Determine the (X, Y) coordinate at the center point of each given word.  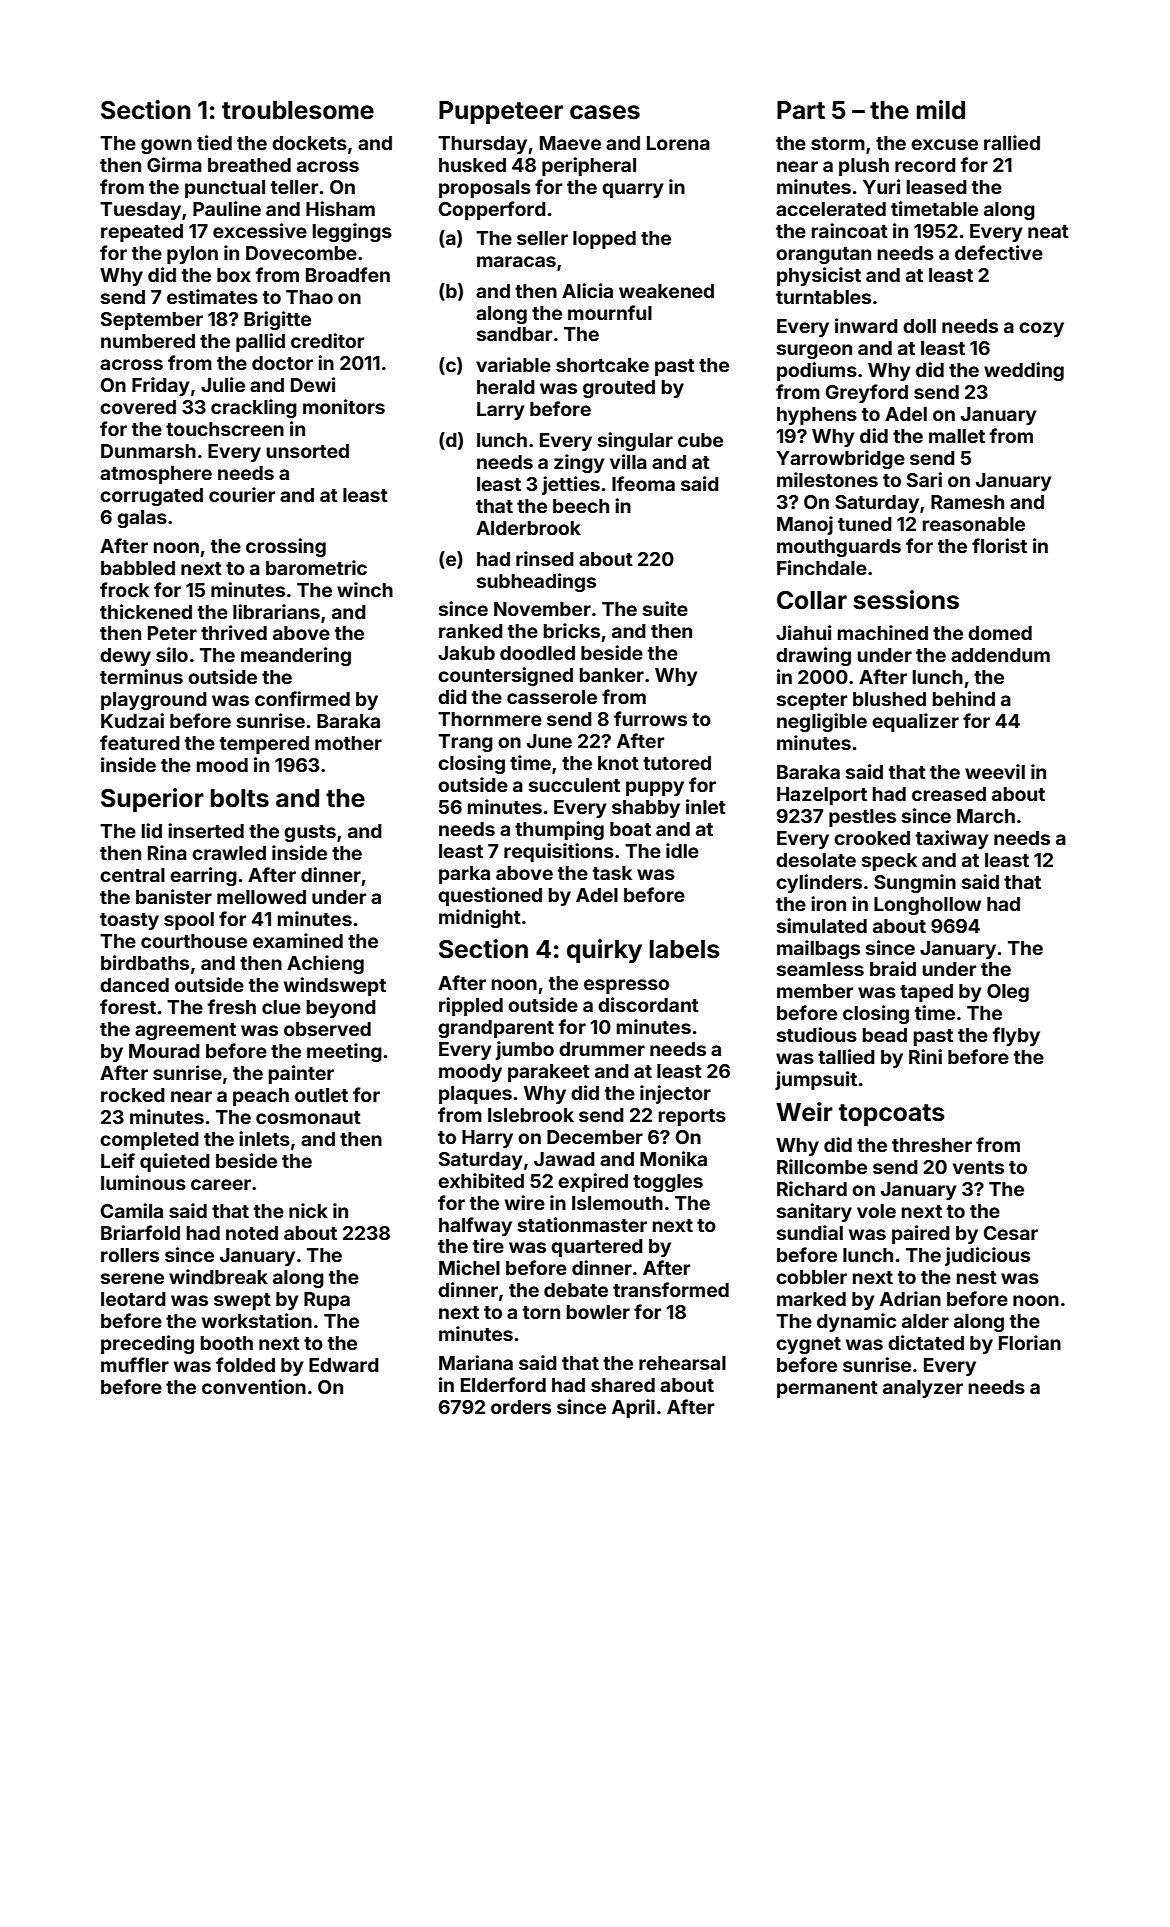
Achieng (325, 964)
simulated (822, 925)
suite (665, 608)
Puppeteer (501, 112)
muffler (135, 1364)
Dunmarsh (148, 451)
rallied (1012, 142)
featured (140, 742)
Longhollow (927, 906)
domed (1000, 633)
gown (166, 146)
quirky (604, 951)
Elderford (503, 1384)
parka (464, 875)
